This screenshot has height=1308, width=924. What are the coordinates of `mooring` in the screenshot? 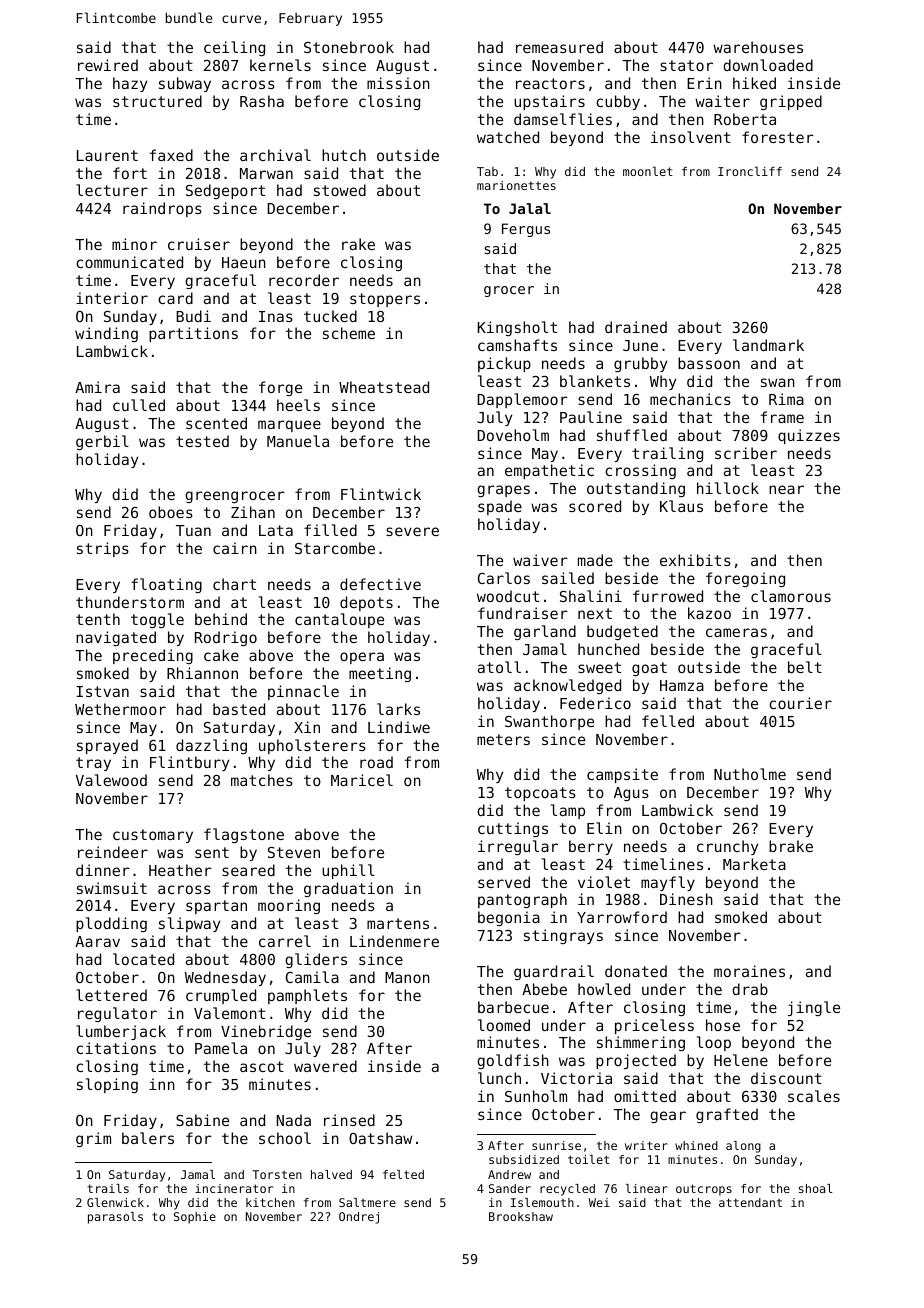 It's located at (289, 906).
